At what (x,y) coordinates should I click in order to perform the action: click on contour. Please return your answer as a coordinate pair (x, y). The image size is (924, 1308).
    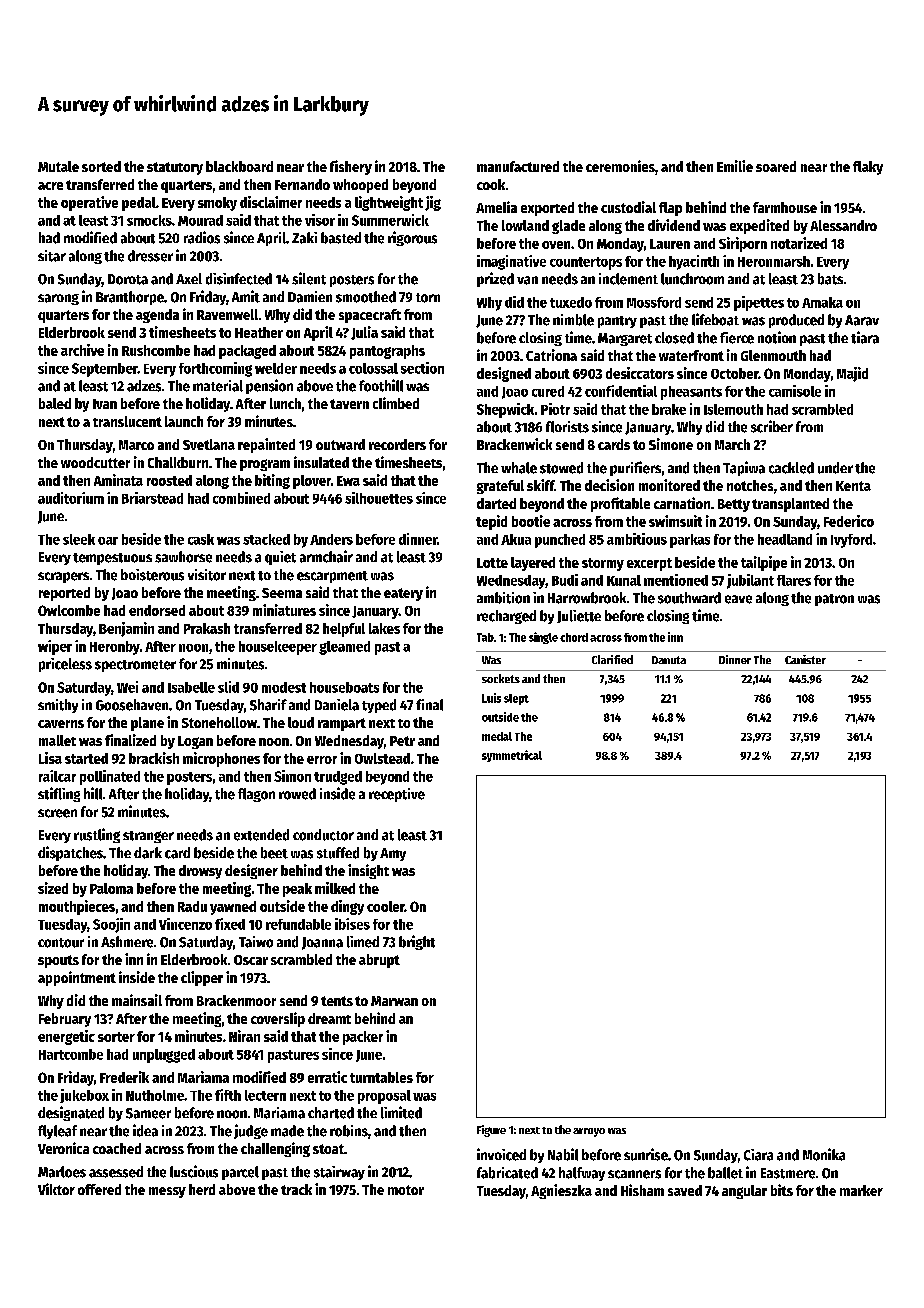
    Looking at the image, I should click on (61, 943).
